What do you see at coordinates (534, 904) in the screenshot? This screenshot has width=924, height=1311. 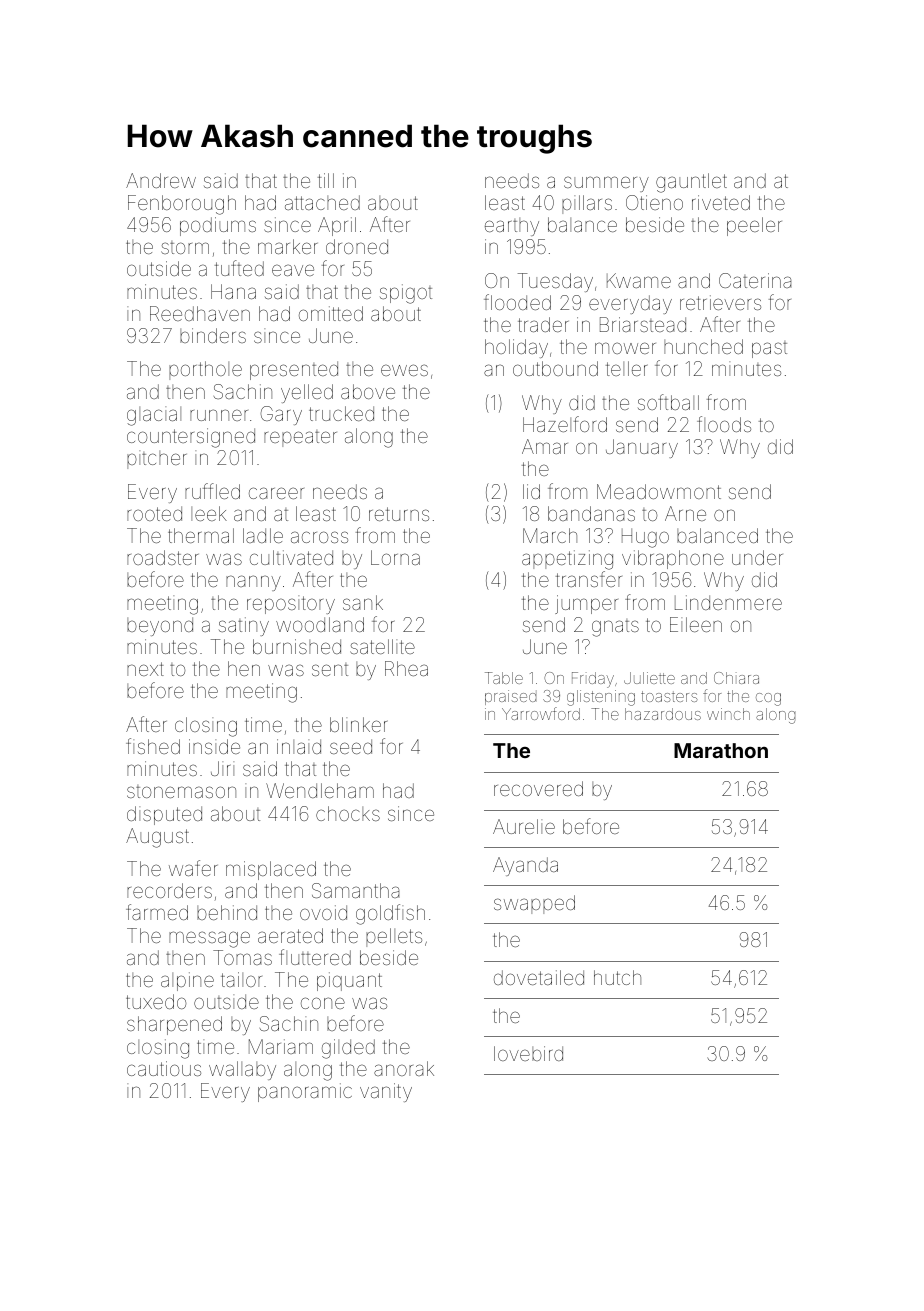 I see `swapped` at bounding box center [534, 904].
